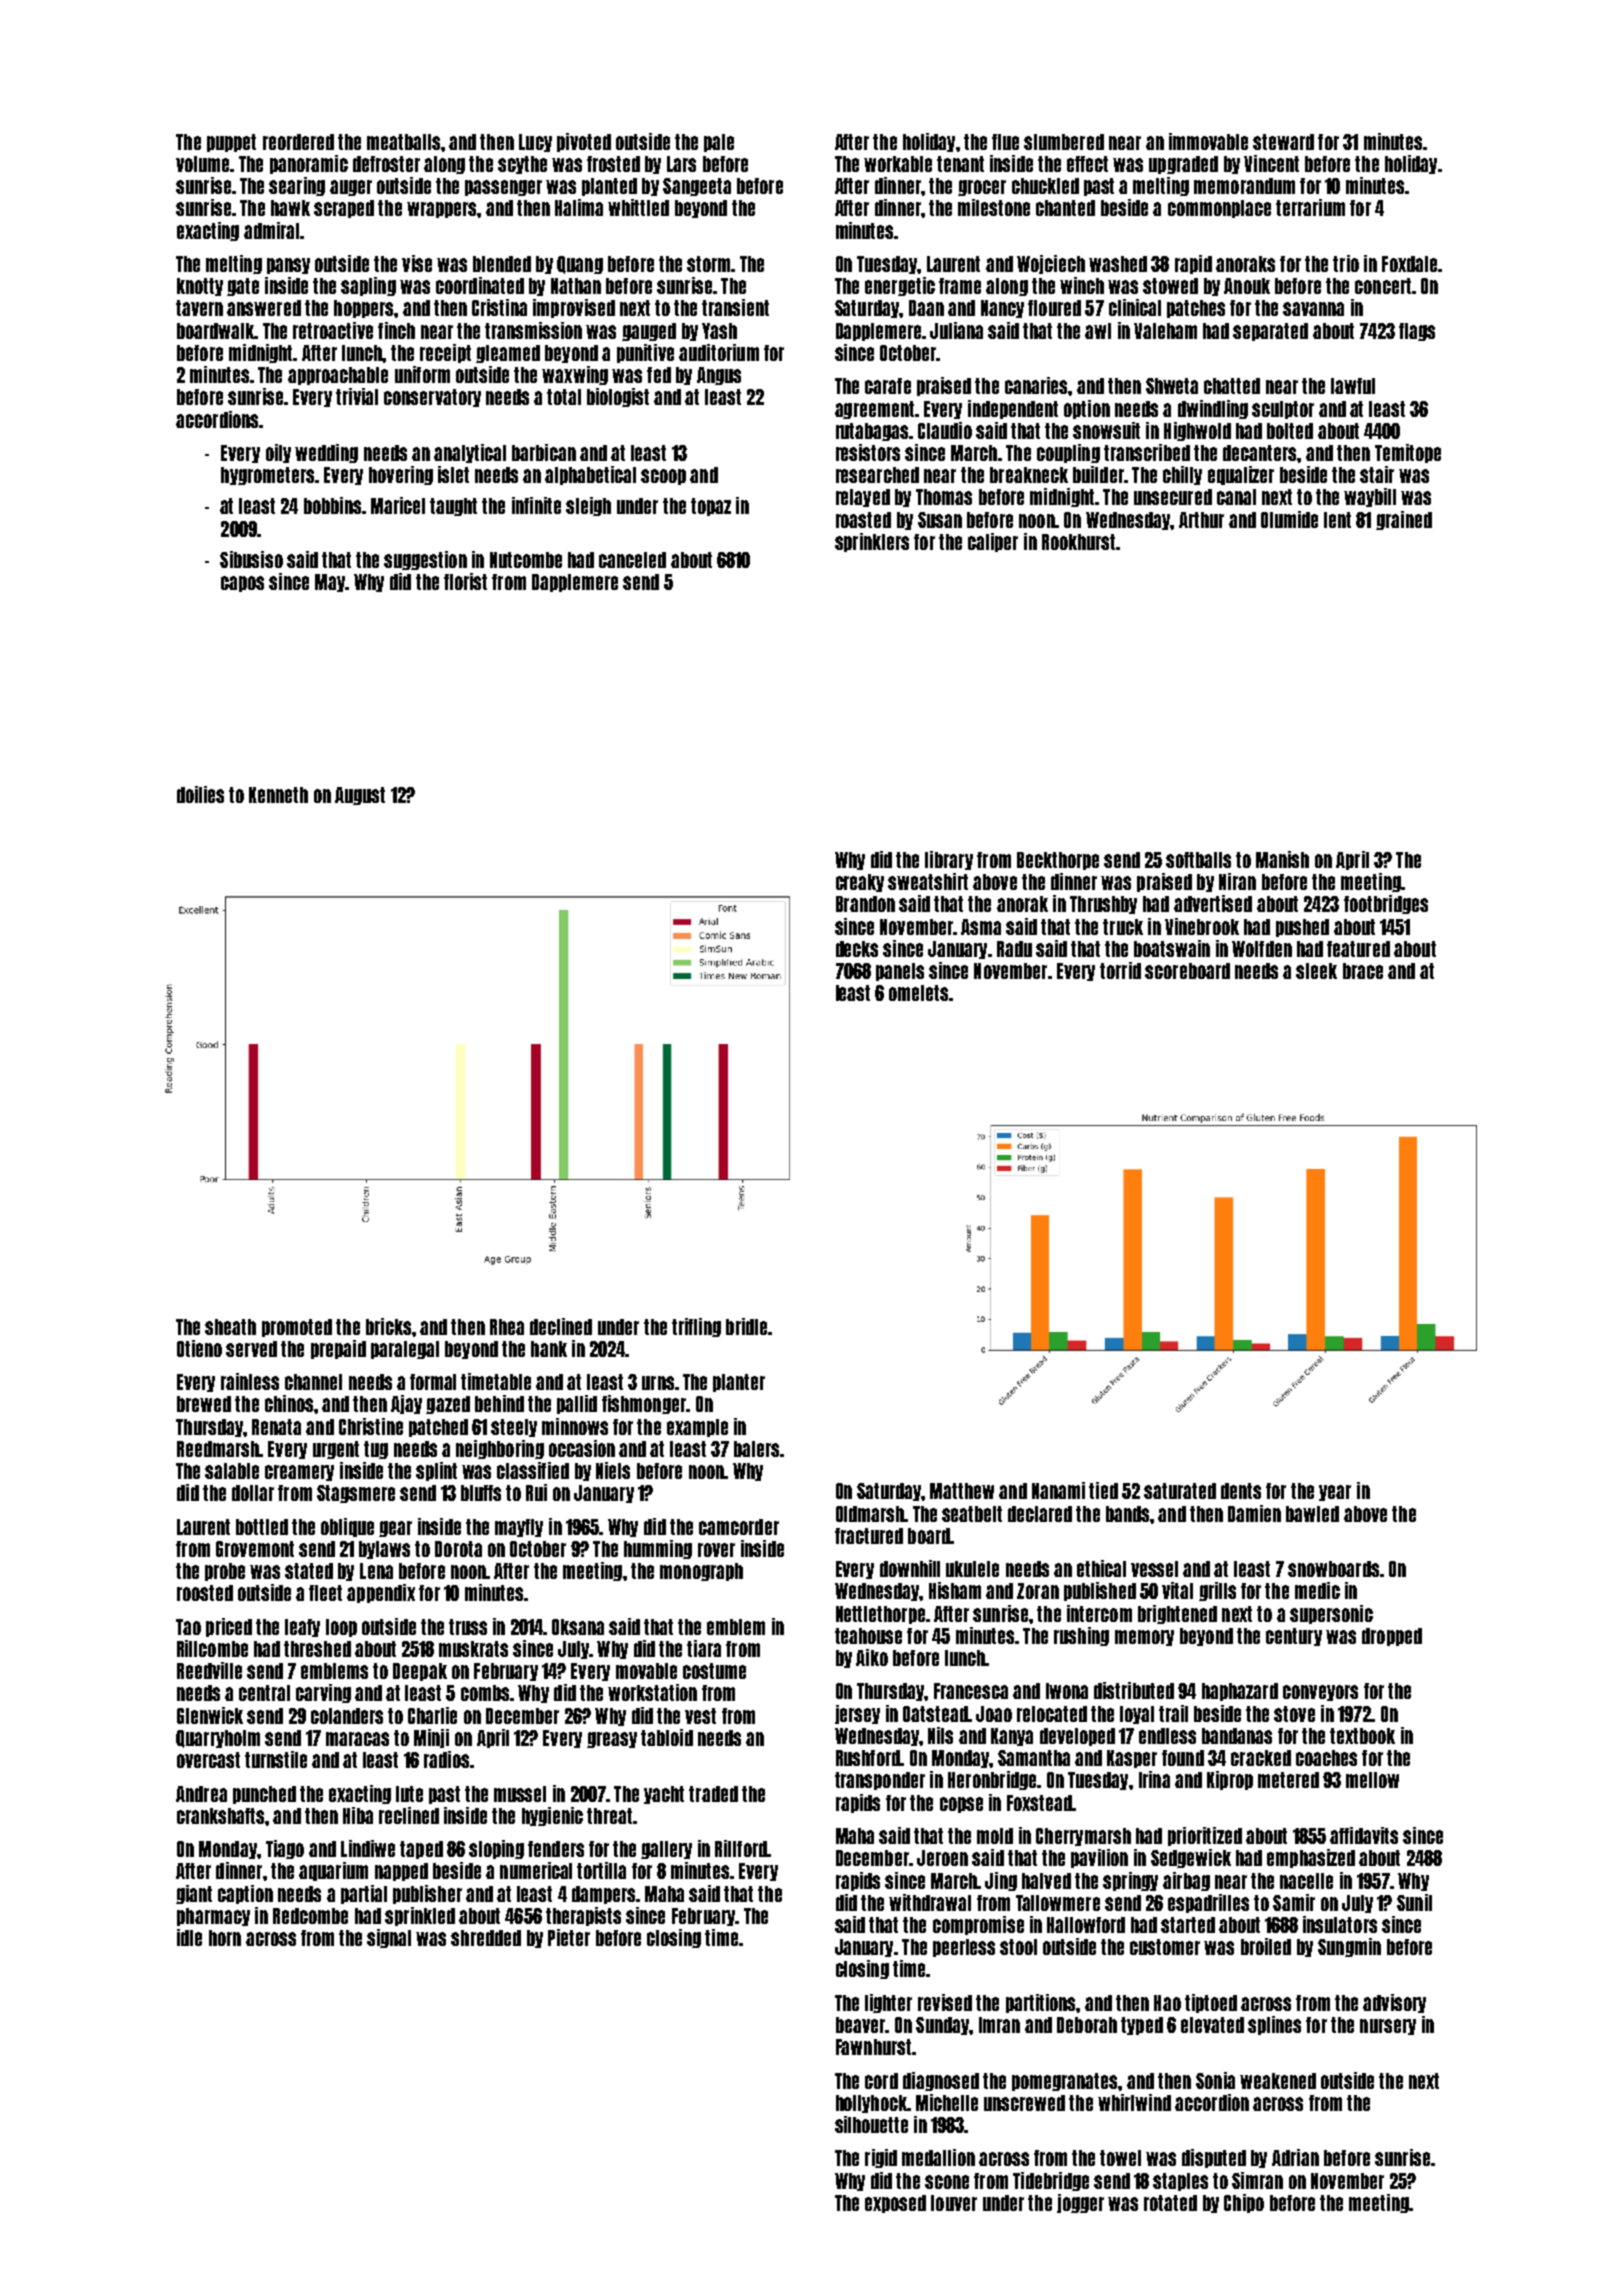 The height and width of the screenshot is (2292, 1620). I want to click on bawled, so click(1312, 1514).
